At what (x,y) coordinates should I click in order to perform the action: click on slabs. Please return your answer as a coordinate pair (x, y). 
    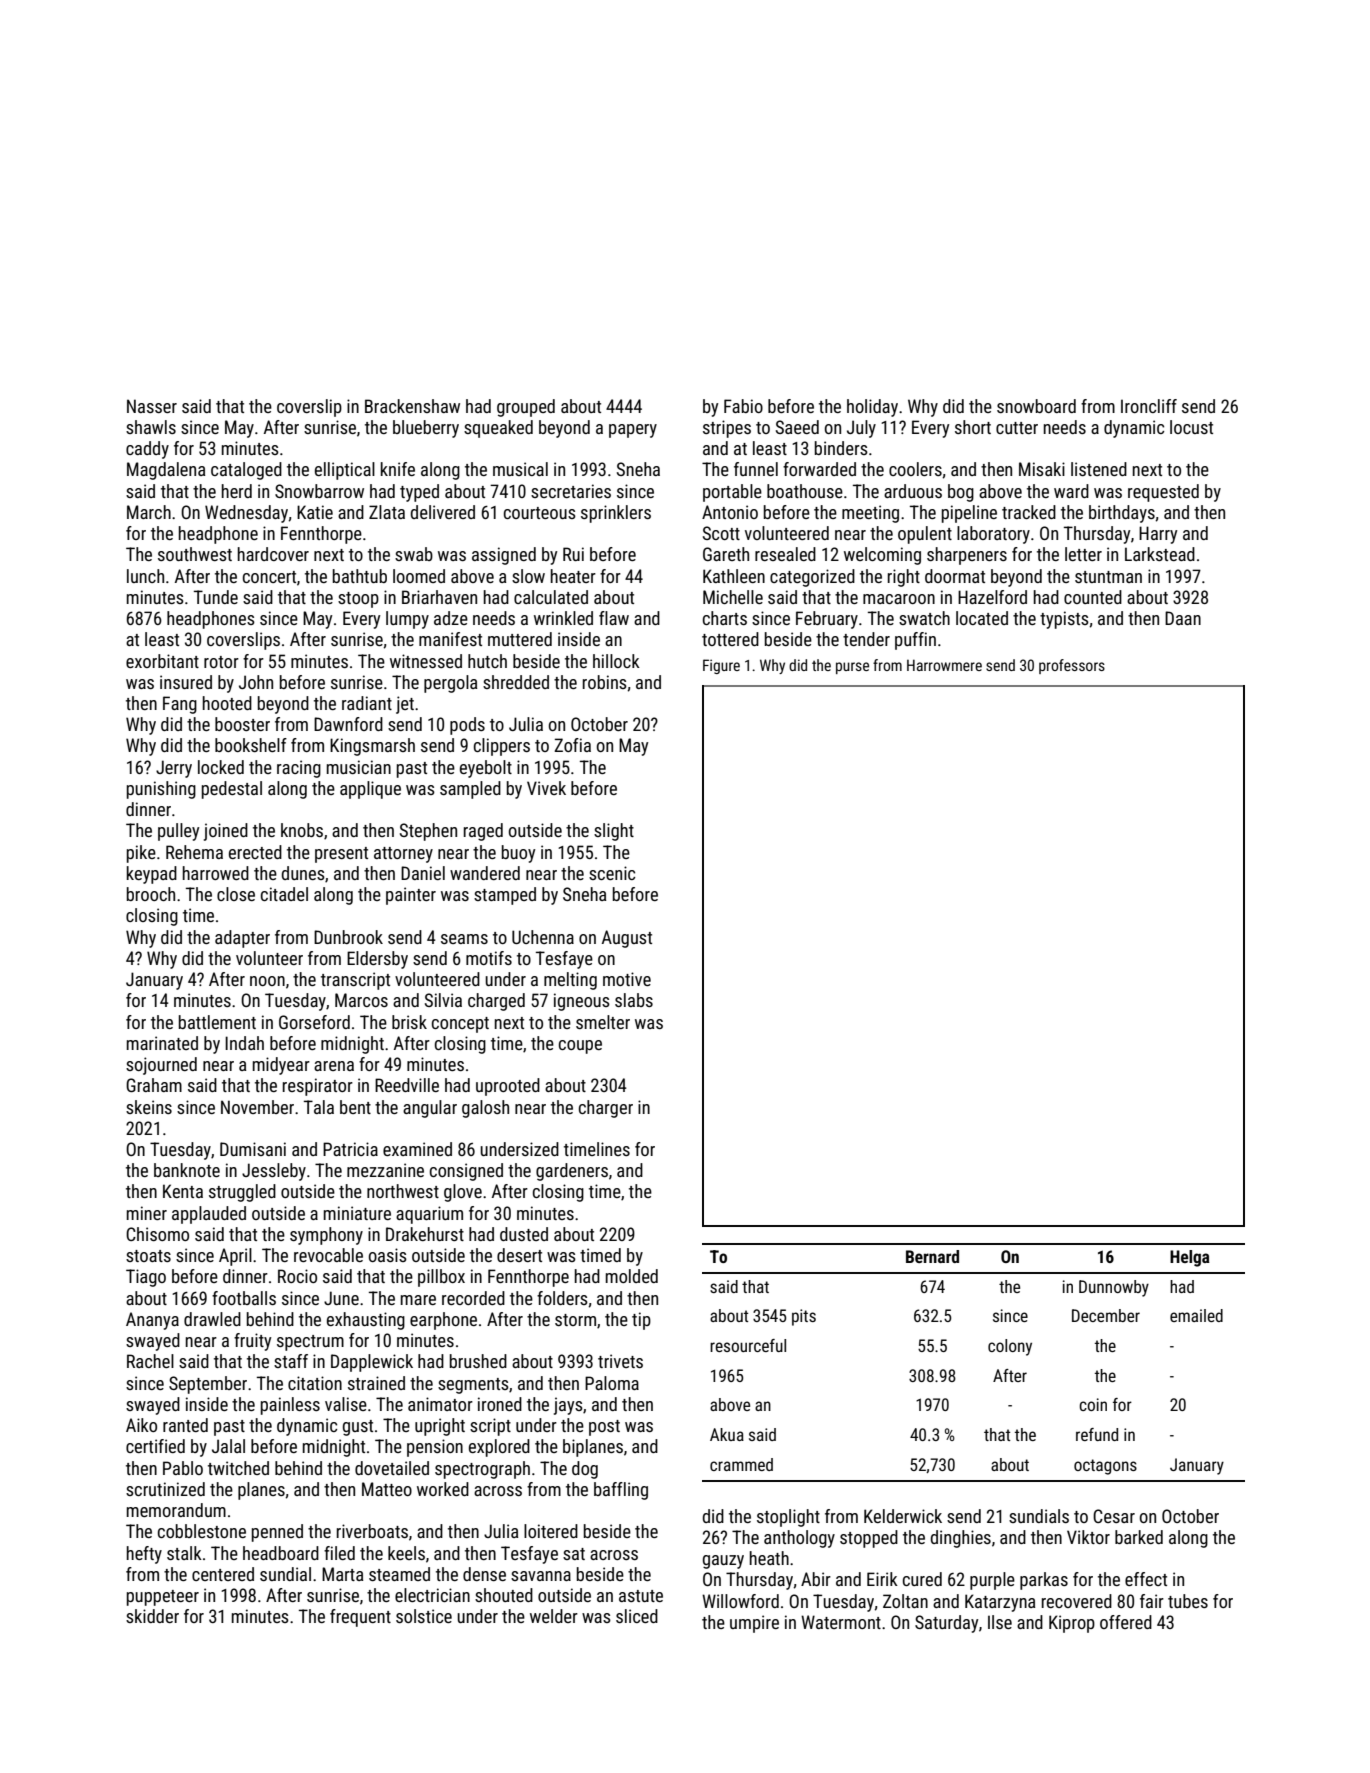
    Looking at the image, I should click on (634, 1000).
